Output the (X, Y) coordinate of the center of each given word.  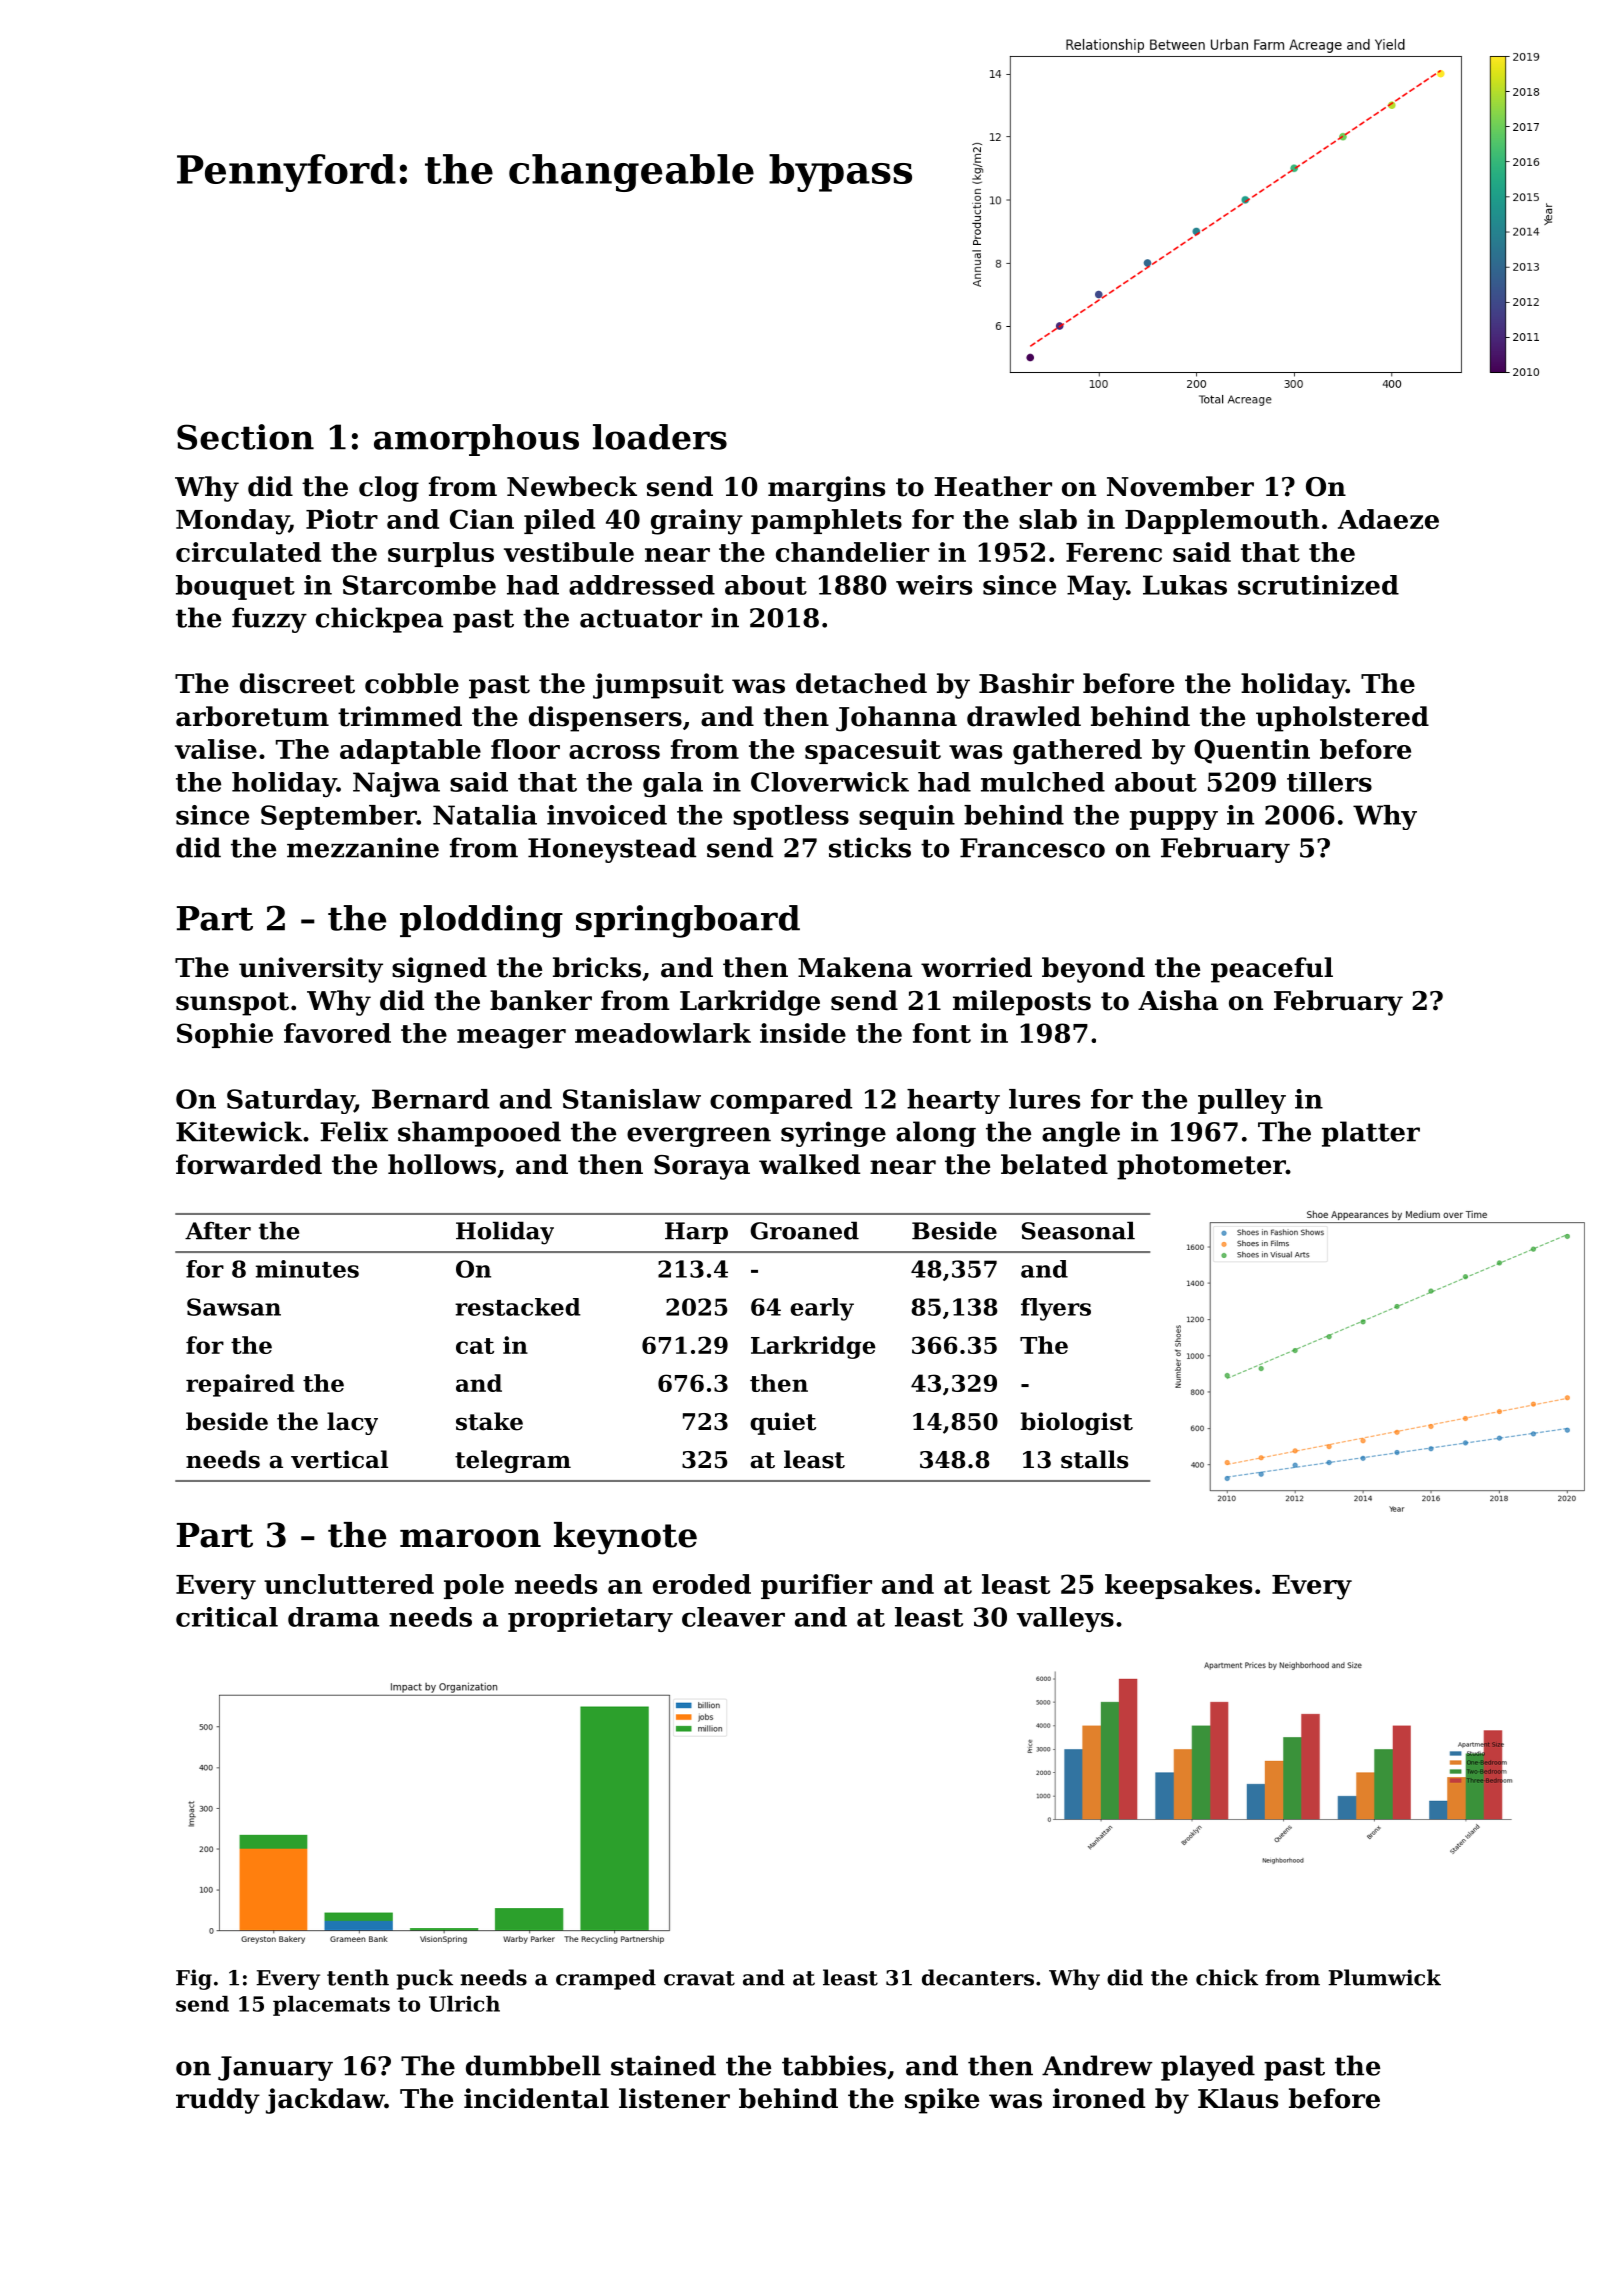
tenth (358, 1977)
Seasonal (1078, 1230)
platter (1371, 1134)
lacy (352, 1423)
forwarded (249, 1164)
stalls (1094, 1459)
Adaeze (1388, 519)
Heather (993, 486)
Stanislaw (632, 1099)
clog (389, 489)
